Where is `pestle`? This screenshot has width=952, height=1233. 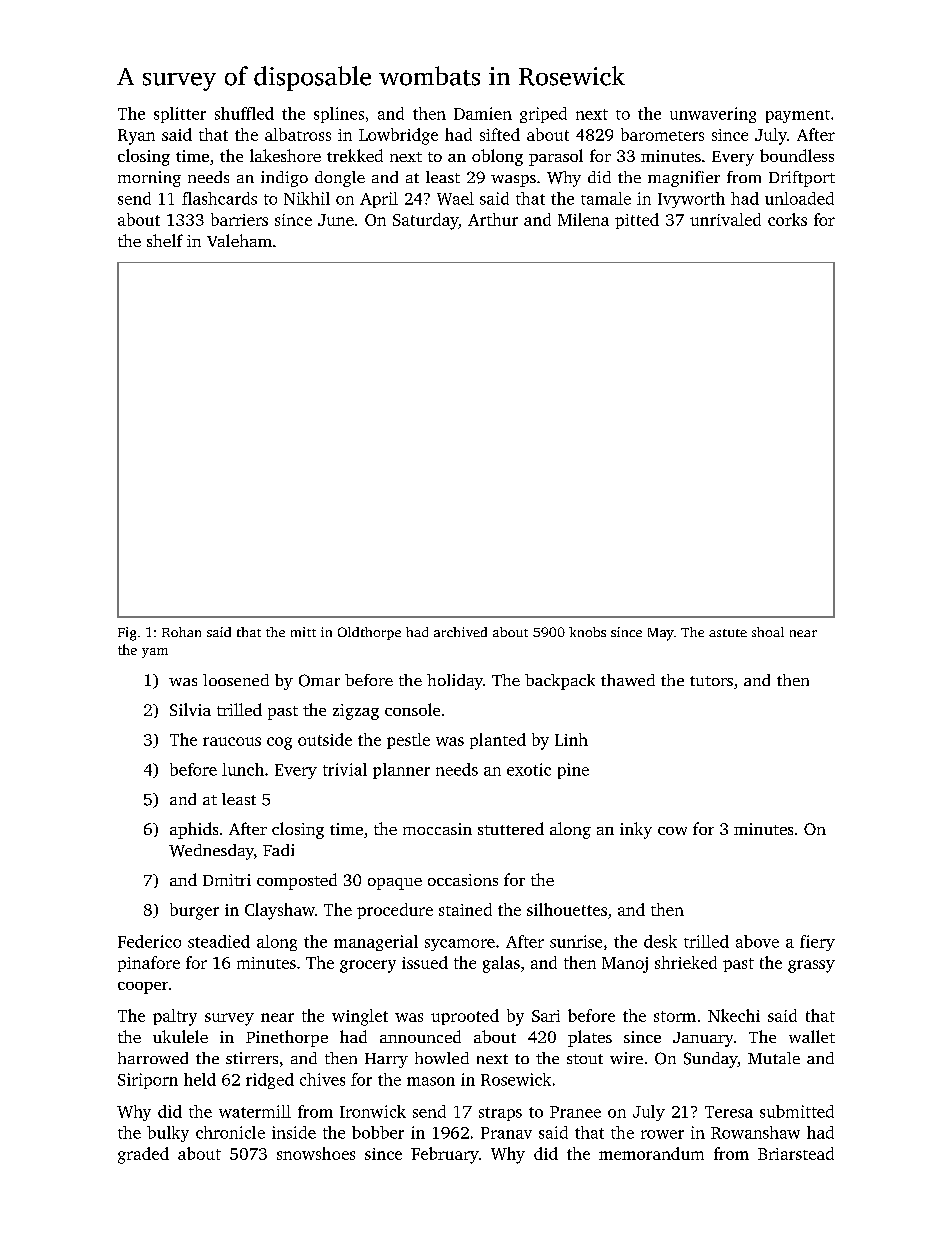
pestle is located at coordinates (408, 741).
